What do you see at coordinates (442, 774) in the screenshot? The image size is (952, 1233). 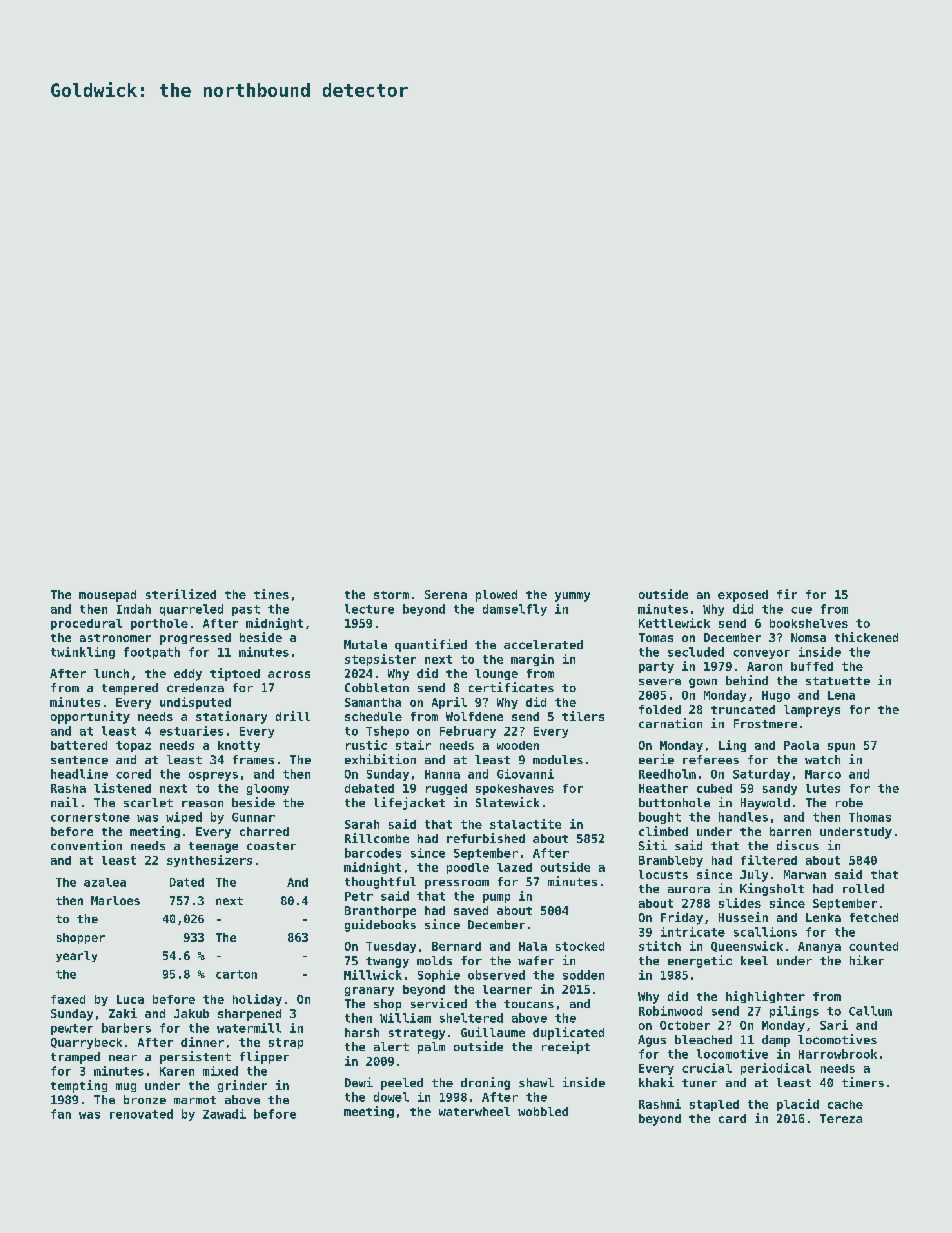 I see `Hanna` at bounding box center [442, 774].
